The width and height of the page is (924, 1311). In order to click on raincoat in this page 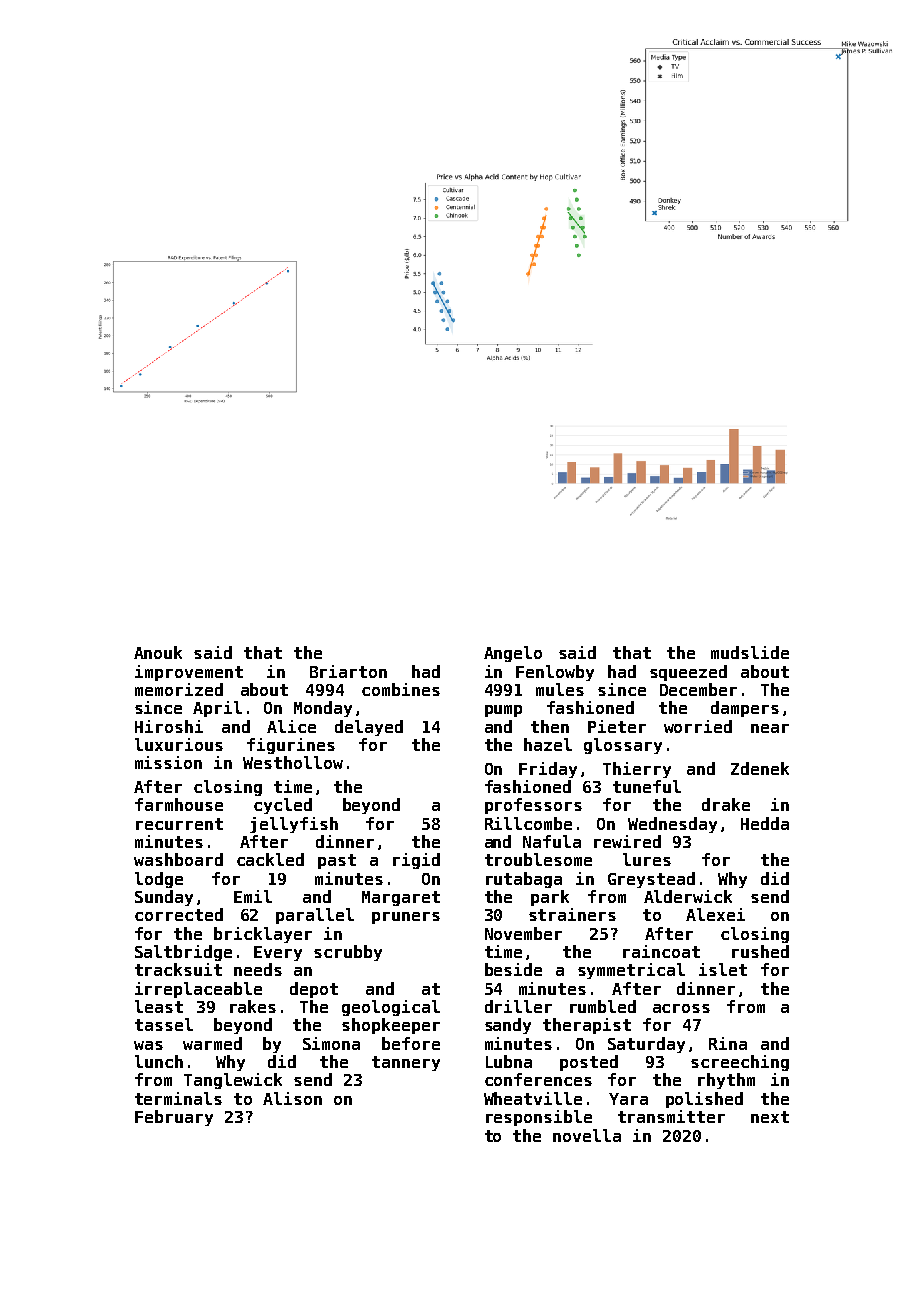, I will do `click(661, 951)`.
